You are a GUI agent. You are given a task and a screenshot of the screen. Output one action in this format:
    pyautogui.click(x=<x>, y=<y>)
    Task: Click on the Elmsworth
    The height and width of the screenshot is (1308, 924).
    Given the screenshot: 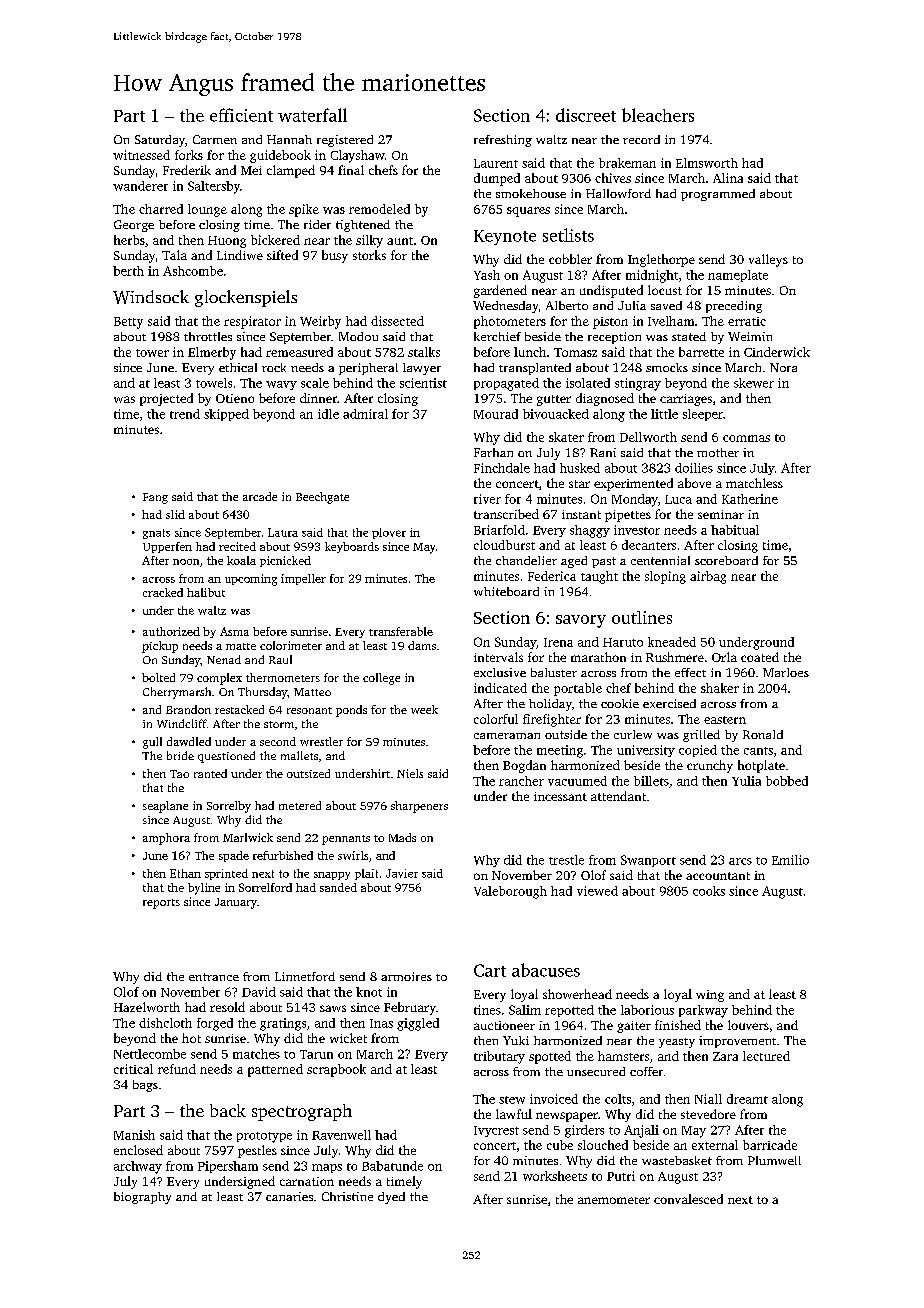 What is the action you would take?
    pyautogui.click(x=707, y=163)
